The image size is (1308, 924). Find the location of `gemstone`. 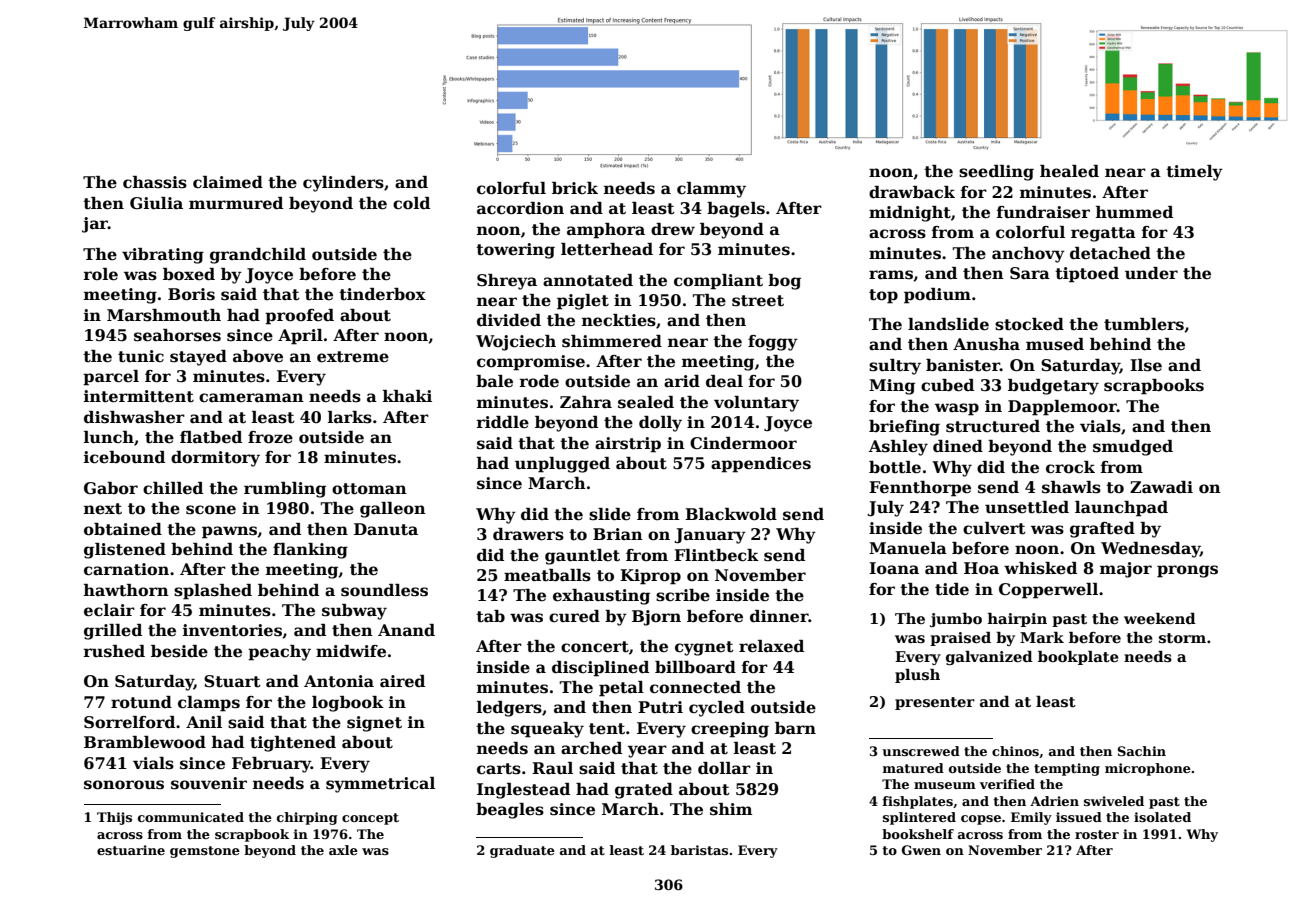

gemstone is located at coordinates (205, 852).
